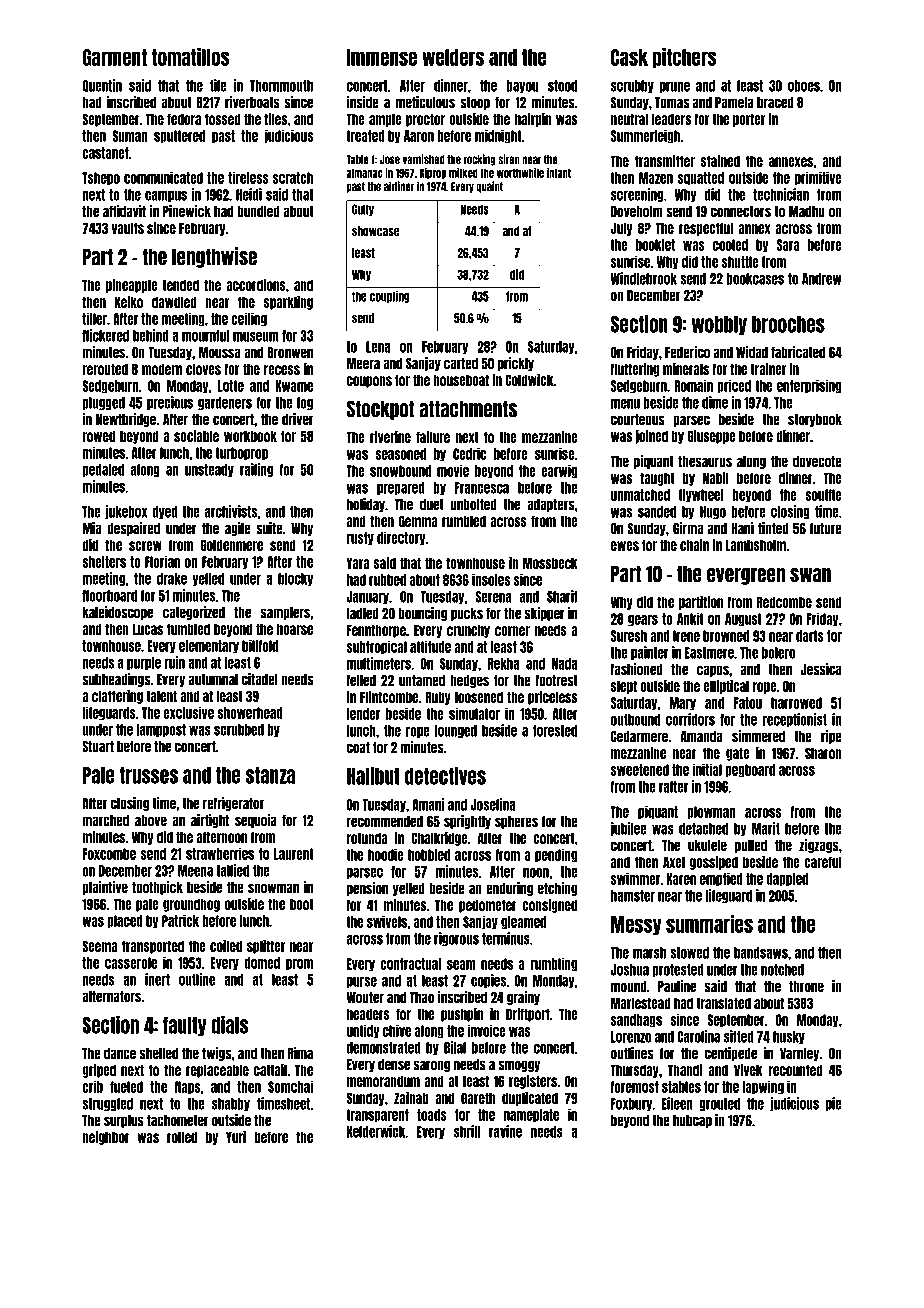  I want to click on forested, so click(555, 731).
